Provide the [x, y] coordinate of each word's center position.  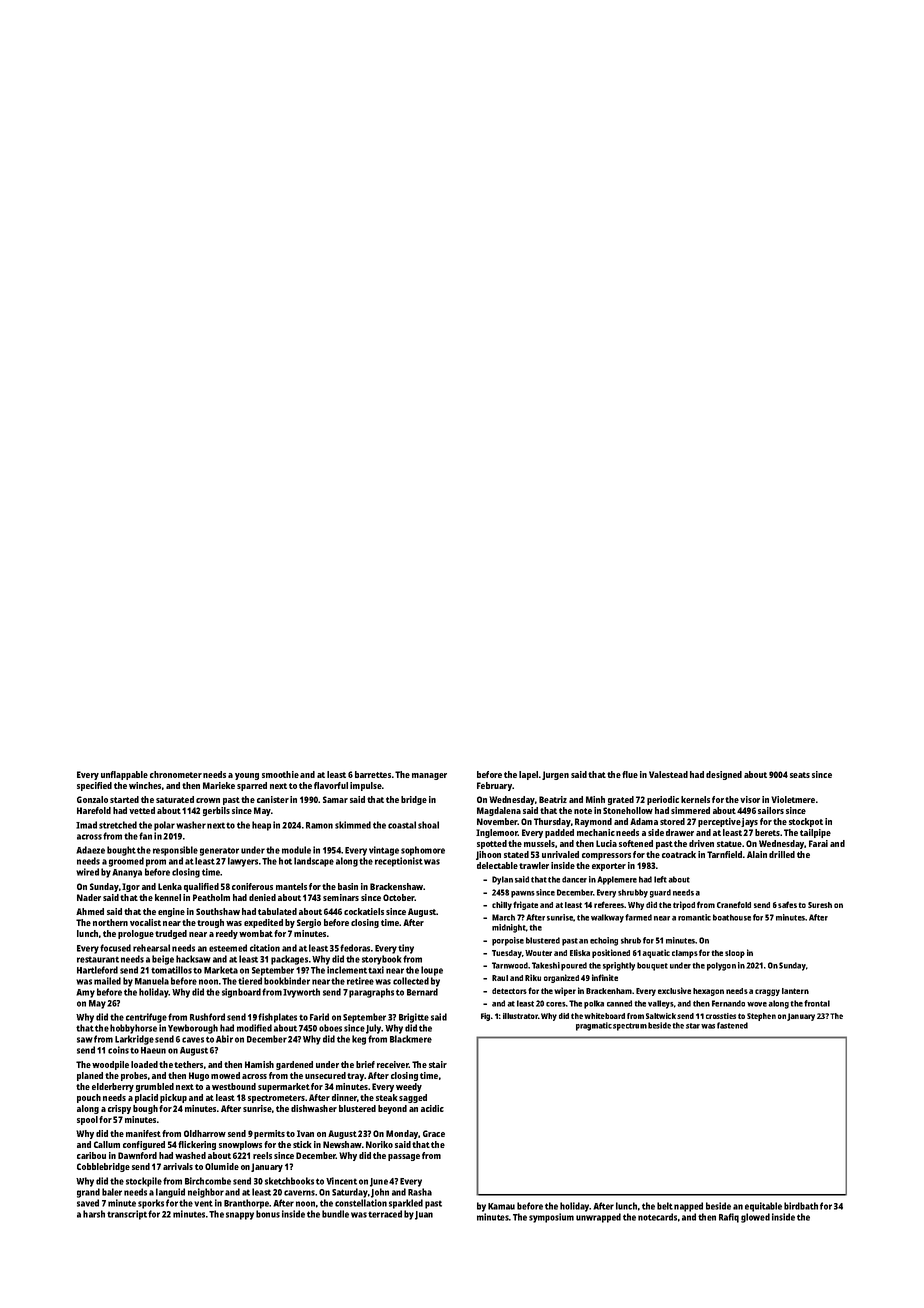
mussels [539, 843]
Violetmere [793, 799]
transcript [127, 1215]
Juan [424, 1215]
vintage [384, 851]
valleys [661, 1004]
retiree [360, 981]
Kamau [501, 1206]
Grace [434, 1133]
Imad [86, 825]
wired [87, 872]
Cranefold [734, 904]
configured [144, 1145]
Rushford [207, 1017]
